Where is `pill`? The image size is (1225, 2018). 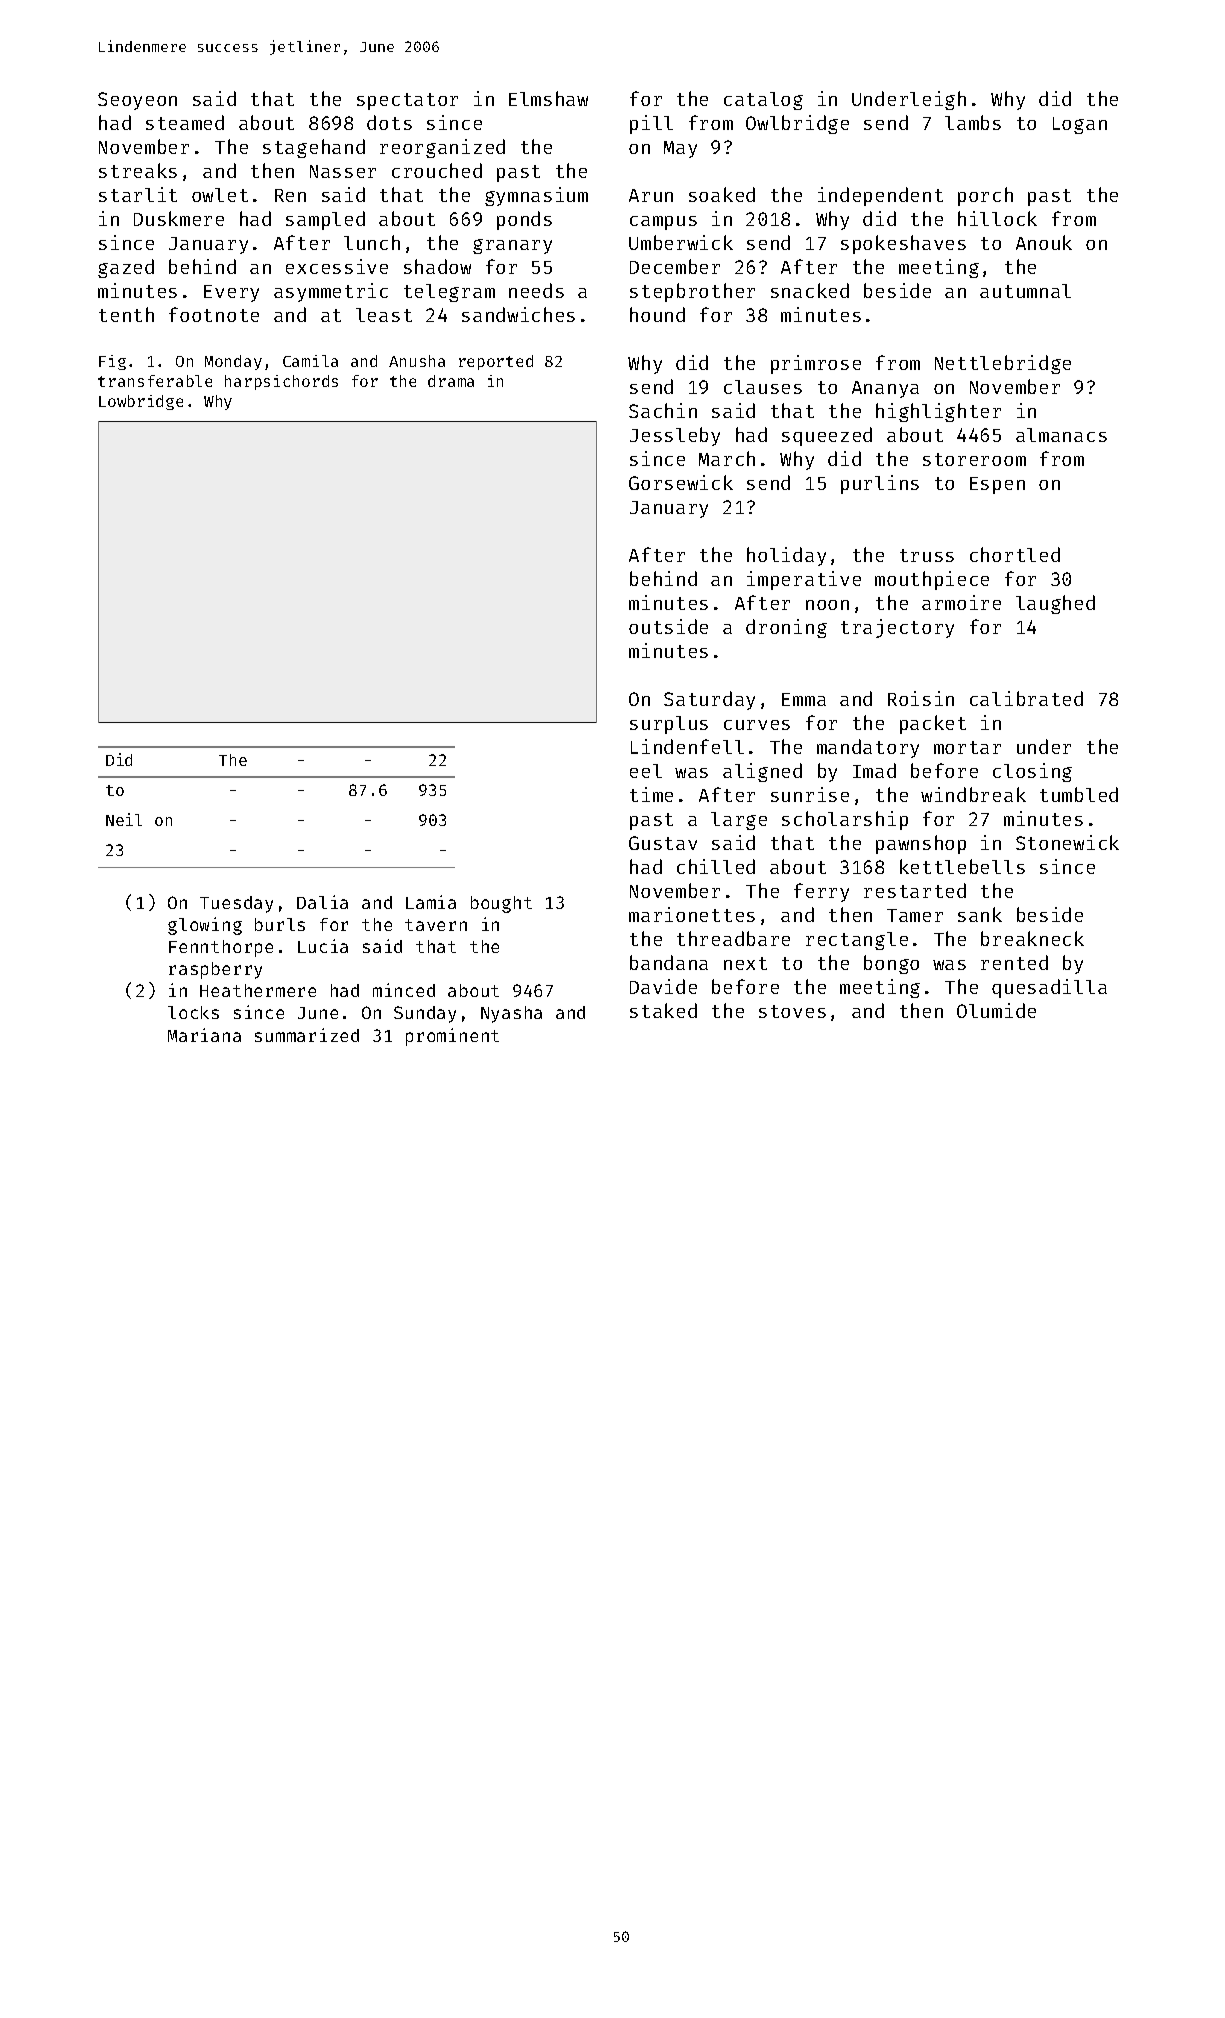 pill is located at coordinates (651, 124).
